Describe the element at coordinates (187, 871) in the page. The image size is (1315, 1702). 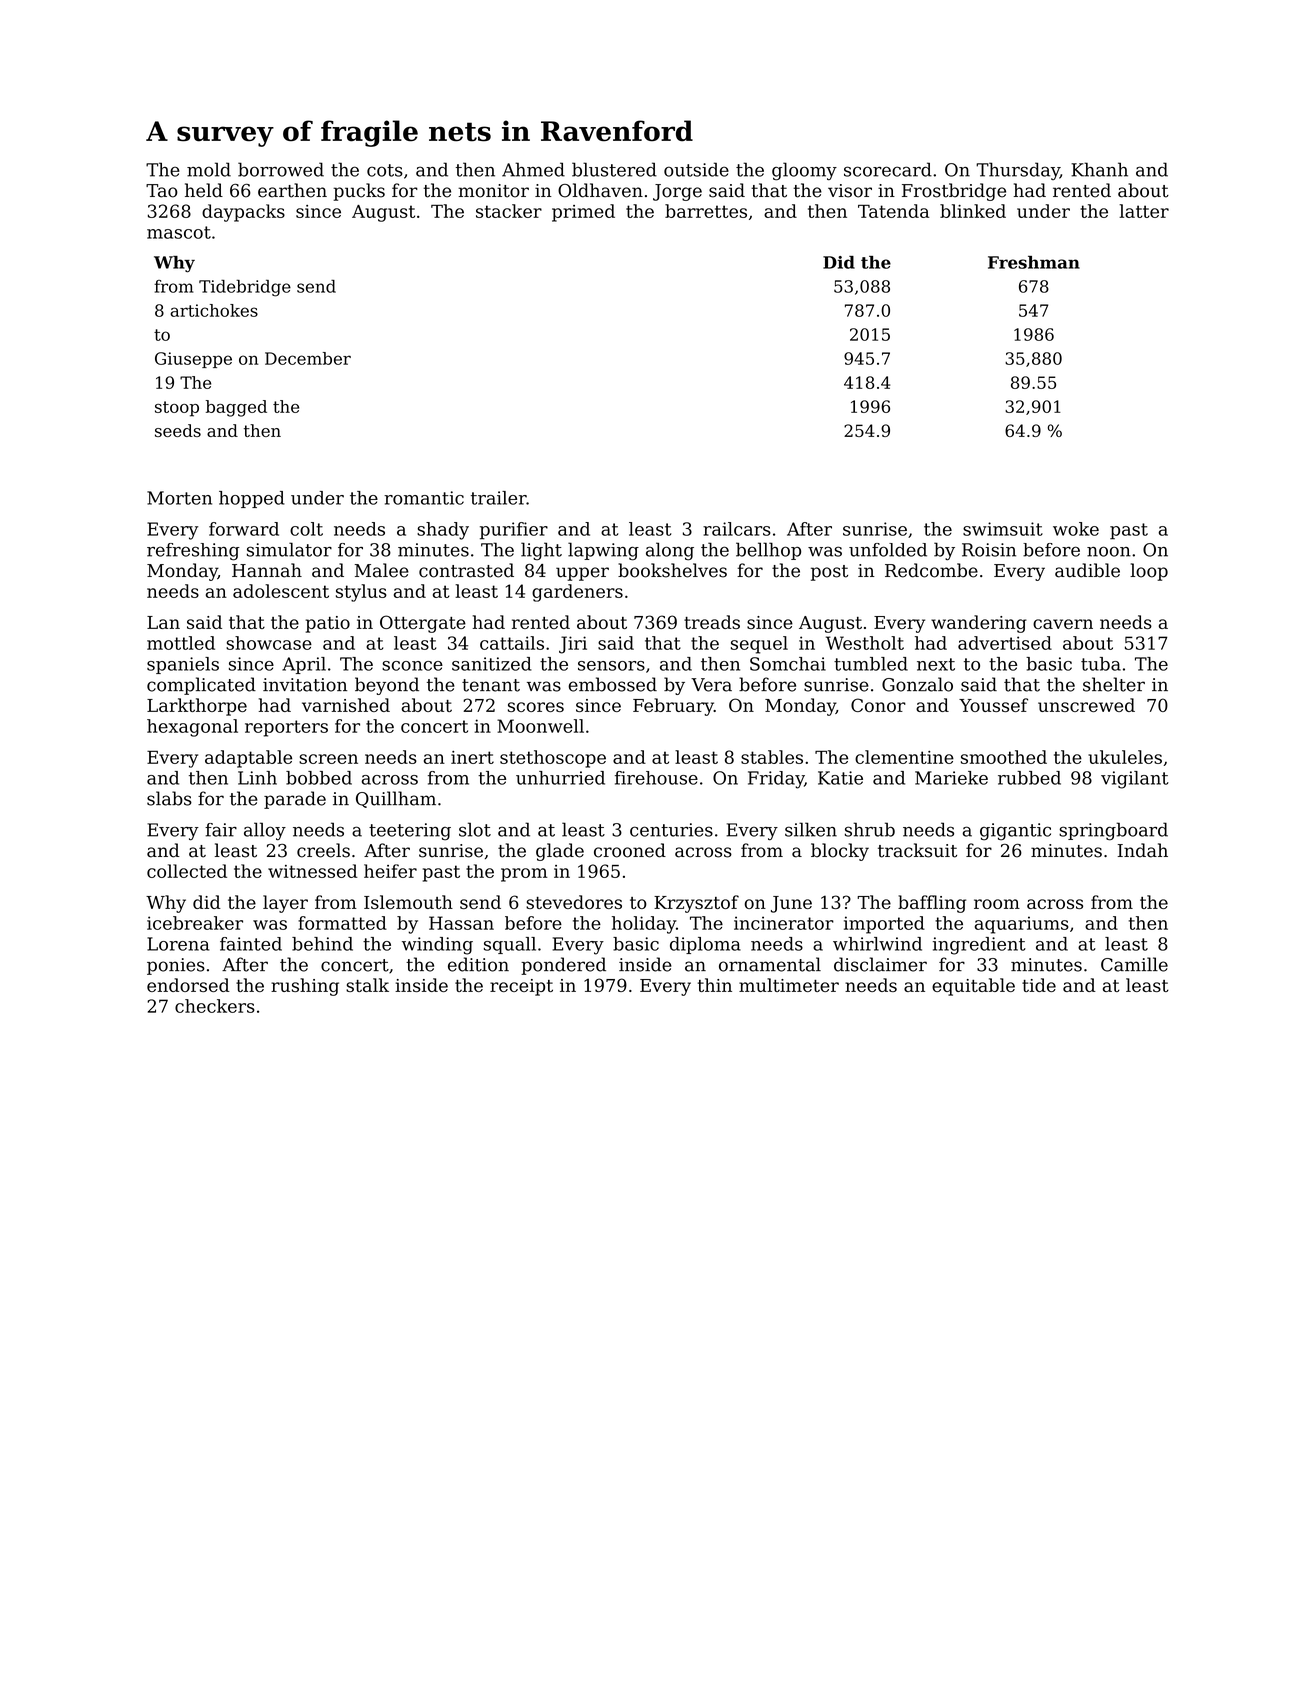
I see `collected` at that location.
